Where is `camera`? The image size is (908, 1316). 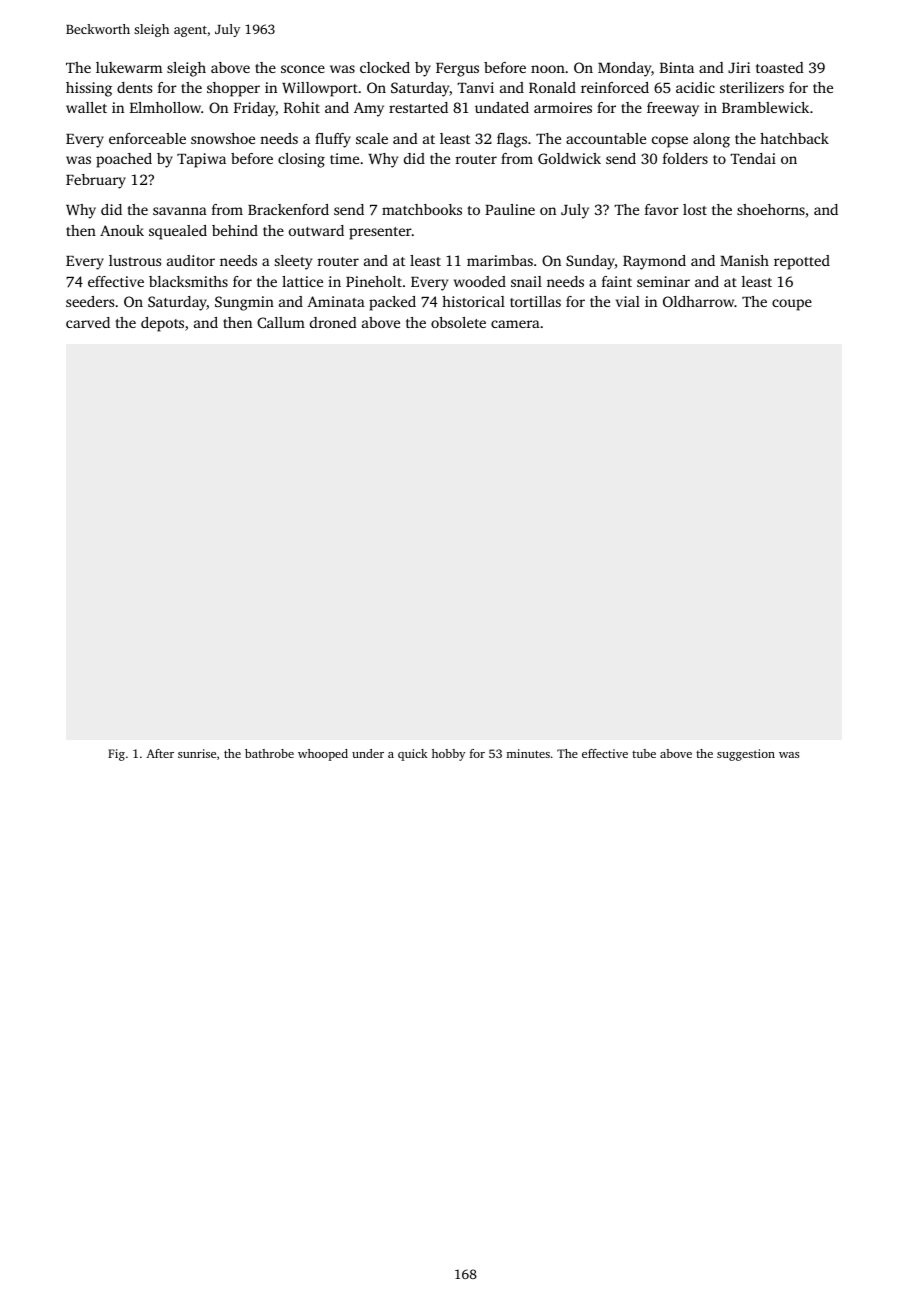
camera is located at coordinates (515, 324).
